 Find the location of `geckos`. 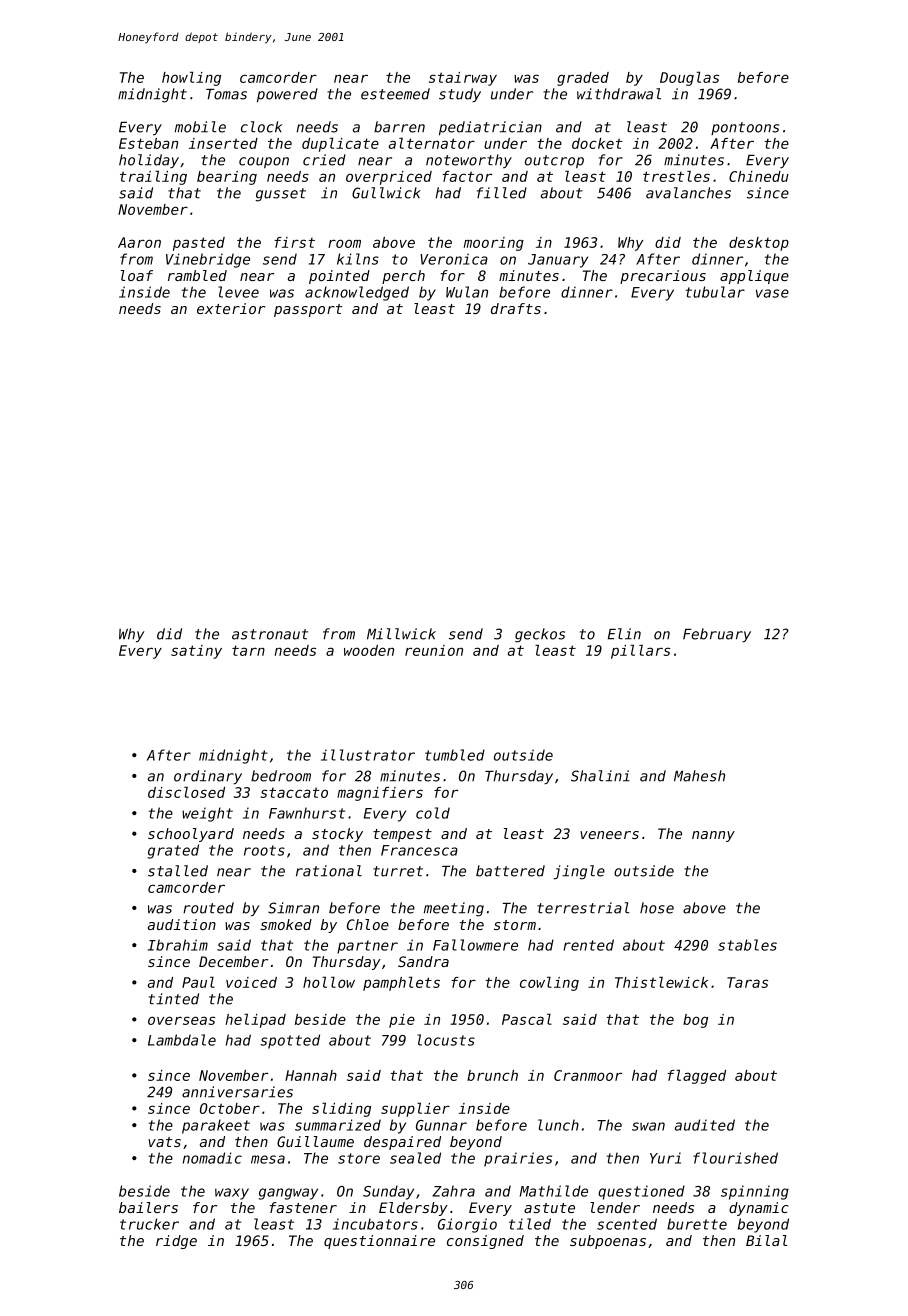

geckos is located at coordinates (540, 635).
